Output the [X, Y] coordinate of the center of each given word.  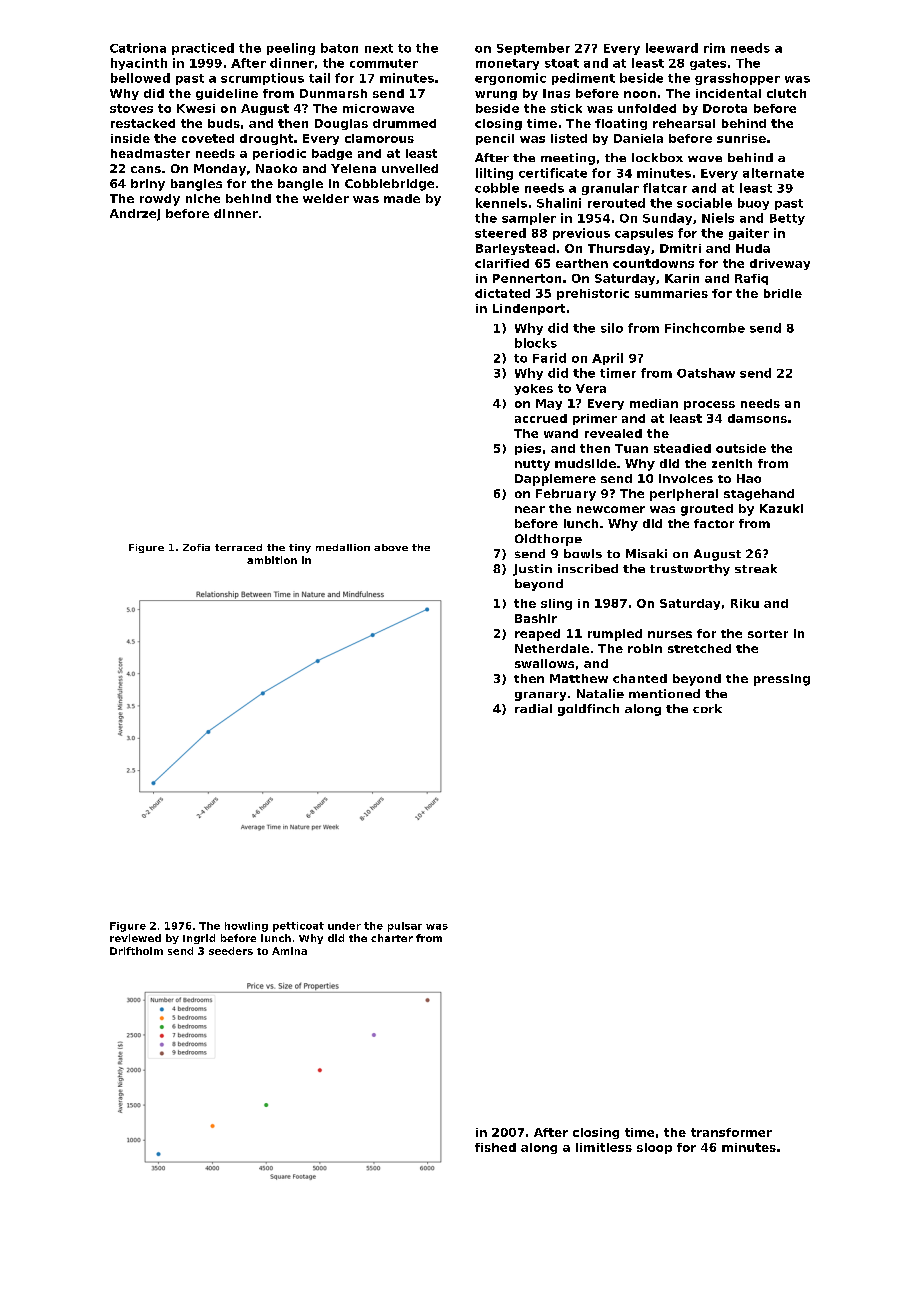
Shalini [559, 203]
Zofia [196, 547]
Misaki [646, 553]
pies [528, 449]
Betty [787, 219]
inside [130, 138]
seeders [231, 951]
